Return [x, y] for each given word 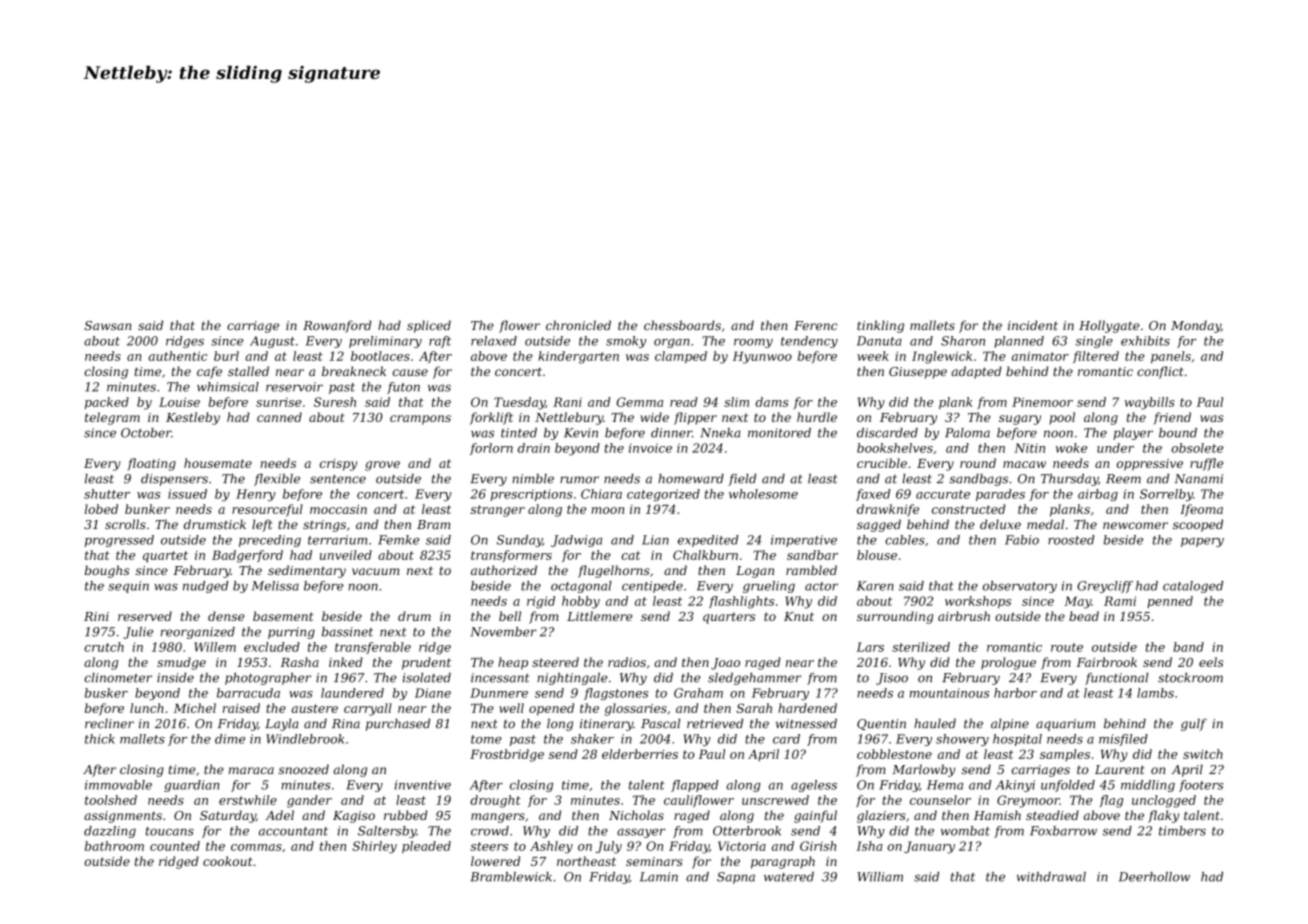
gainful [815, 816]
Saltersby [387, 832]
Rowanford [337, 326]
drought [495, 801]
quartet [165, 557]
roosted [1071, 540]
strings [324, 526]
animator [1040, 356]
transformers [511, 556]
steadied [1052, 815]
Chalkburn [705, 555]
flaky [1163, 816]
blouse [877, 555]
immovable [118, 785]
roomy [753, 343]
